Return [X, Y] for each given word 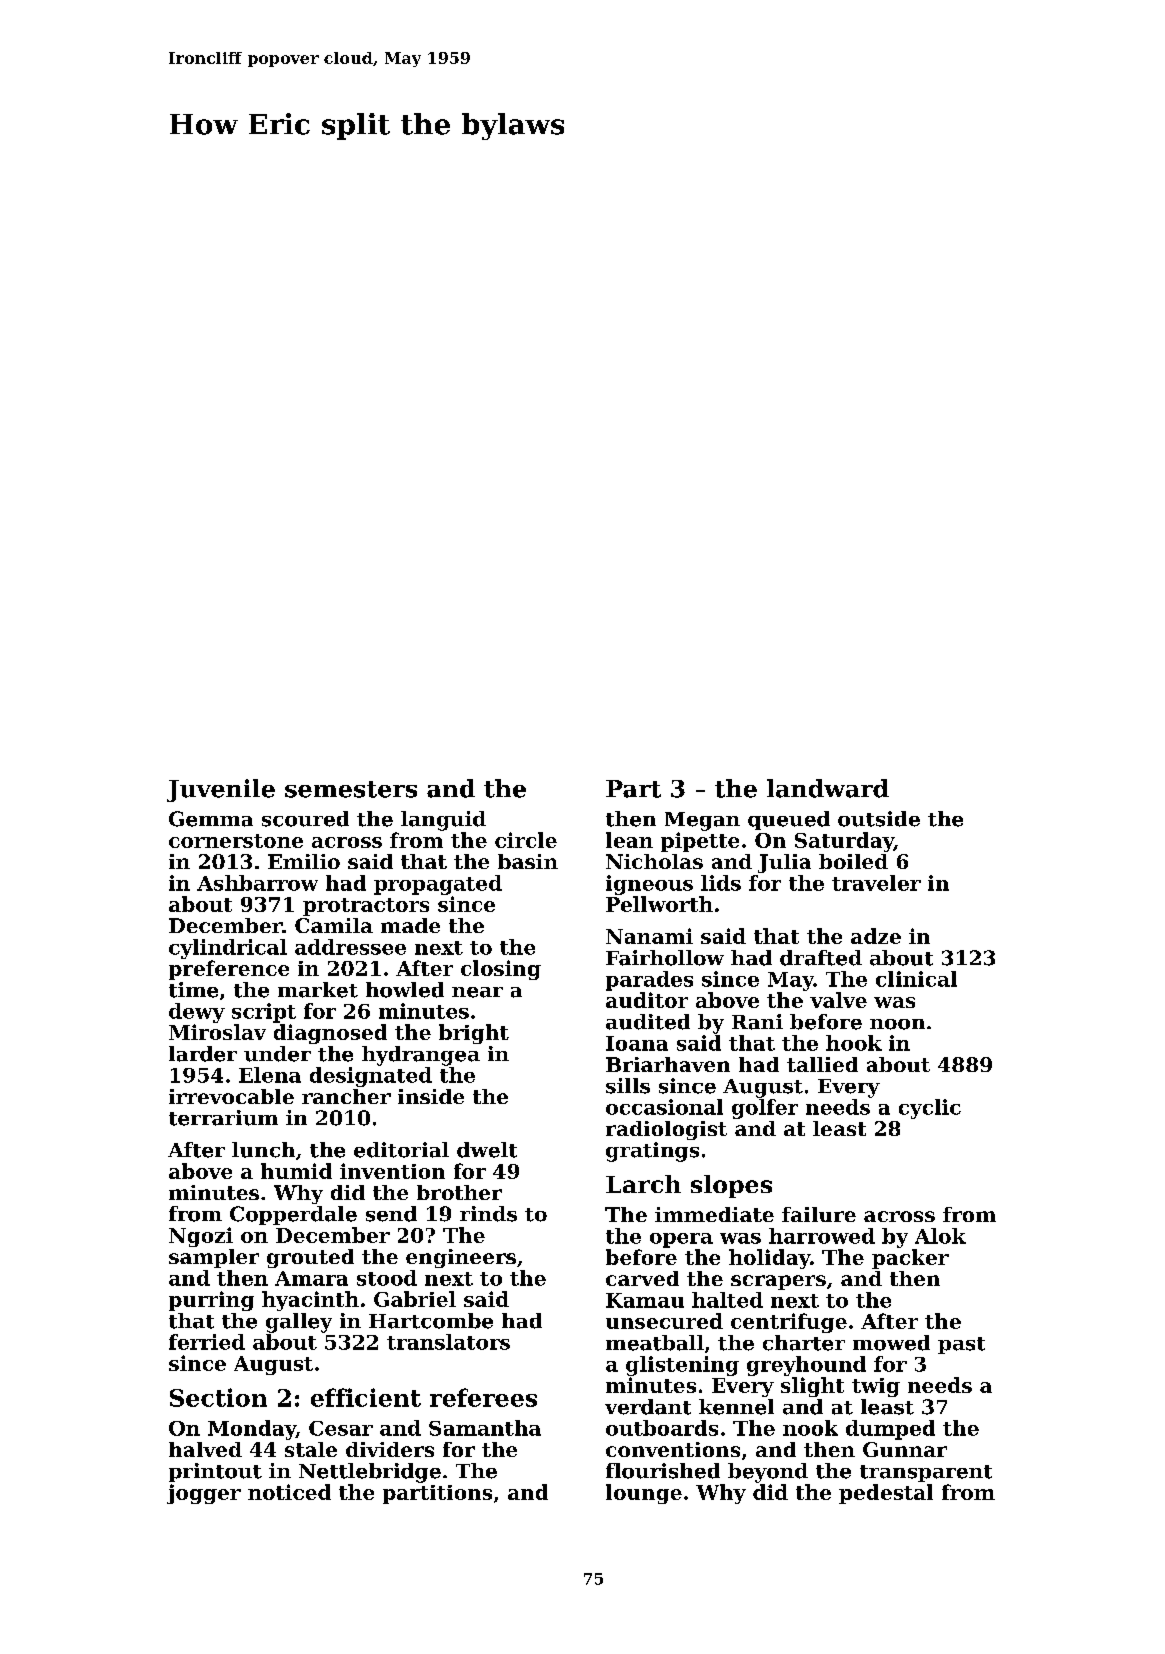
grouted [310, 1258]
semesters [351, 789]
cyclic [930, 1109]
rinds [488, 1214]
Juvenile [221, 790]
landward [828, 788]
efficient [366, 1397]
